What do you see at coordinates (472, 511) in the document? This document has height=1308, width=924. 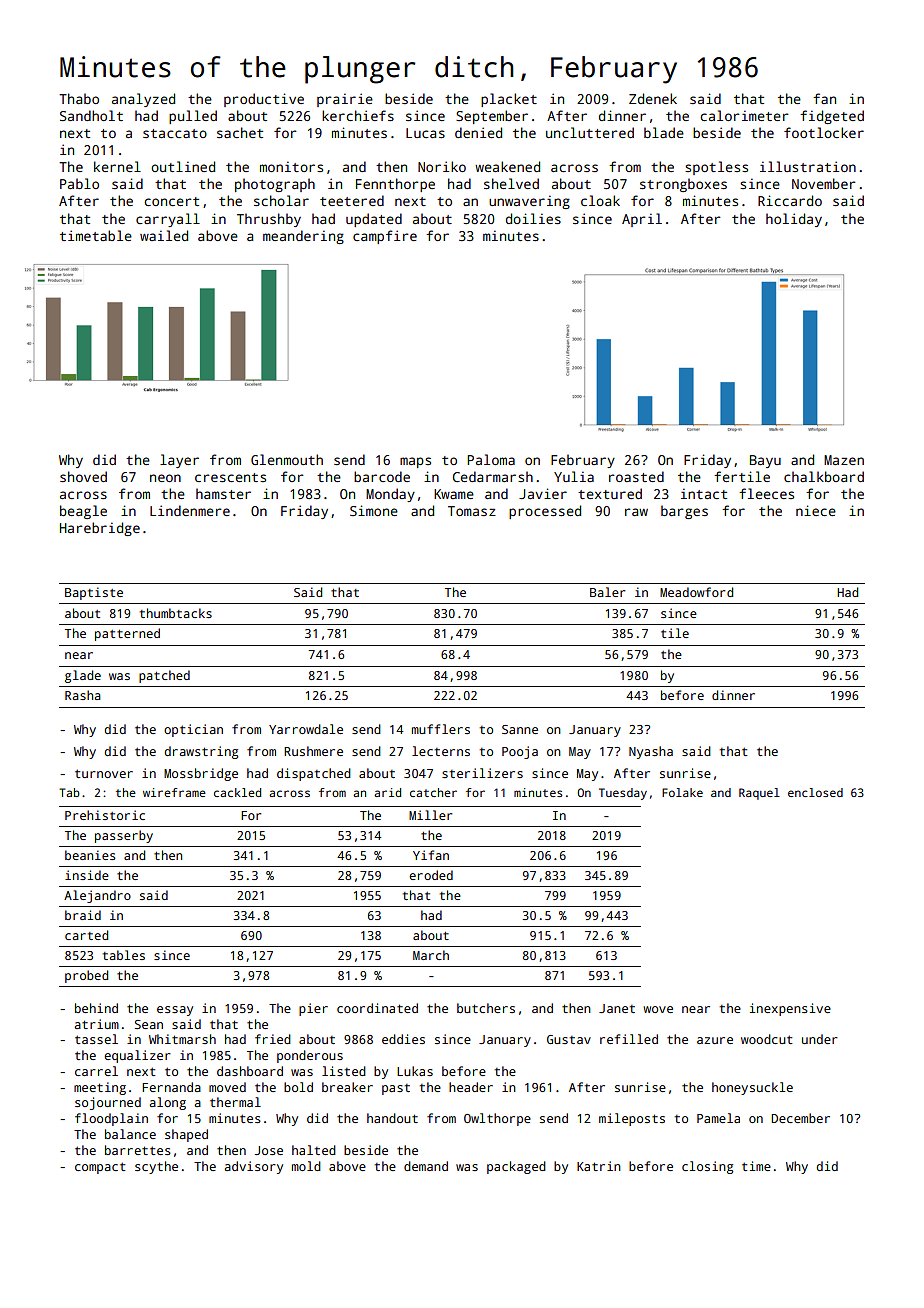 I see `Tomasz` at bounding box center [472, 511].
